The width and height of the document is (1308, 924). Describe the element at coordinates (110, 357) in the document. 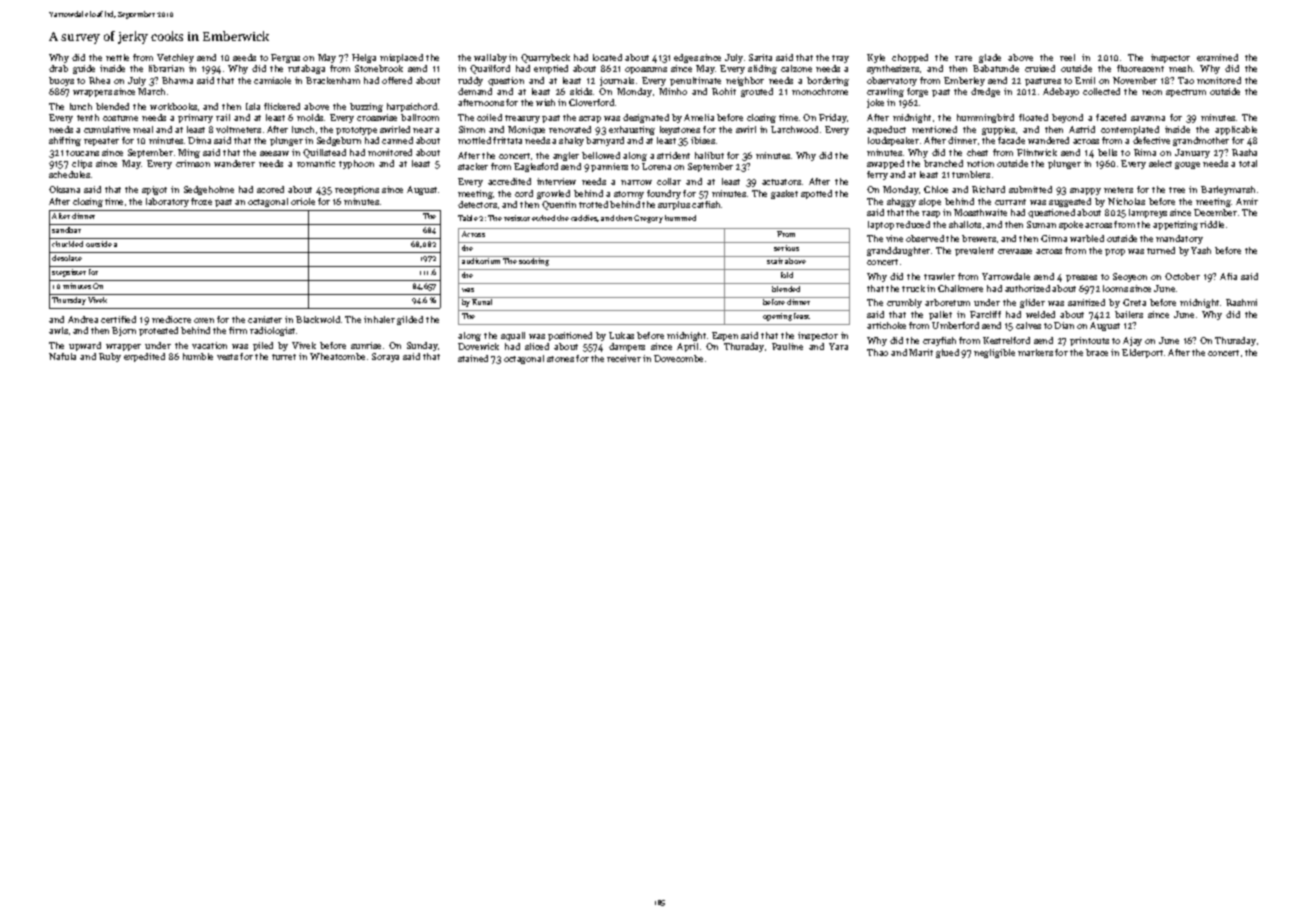

I see `Ruby` at that location.
